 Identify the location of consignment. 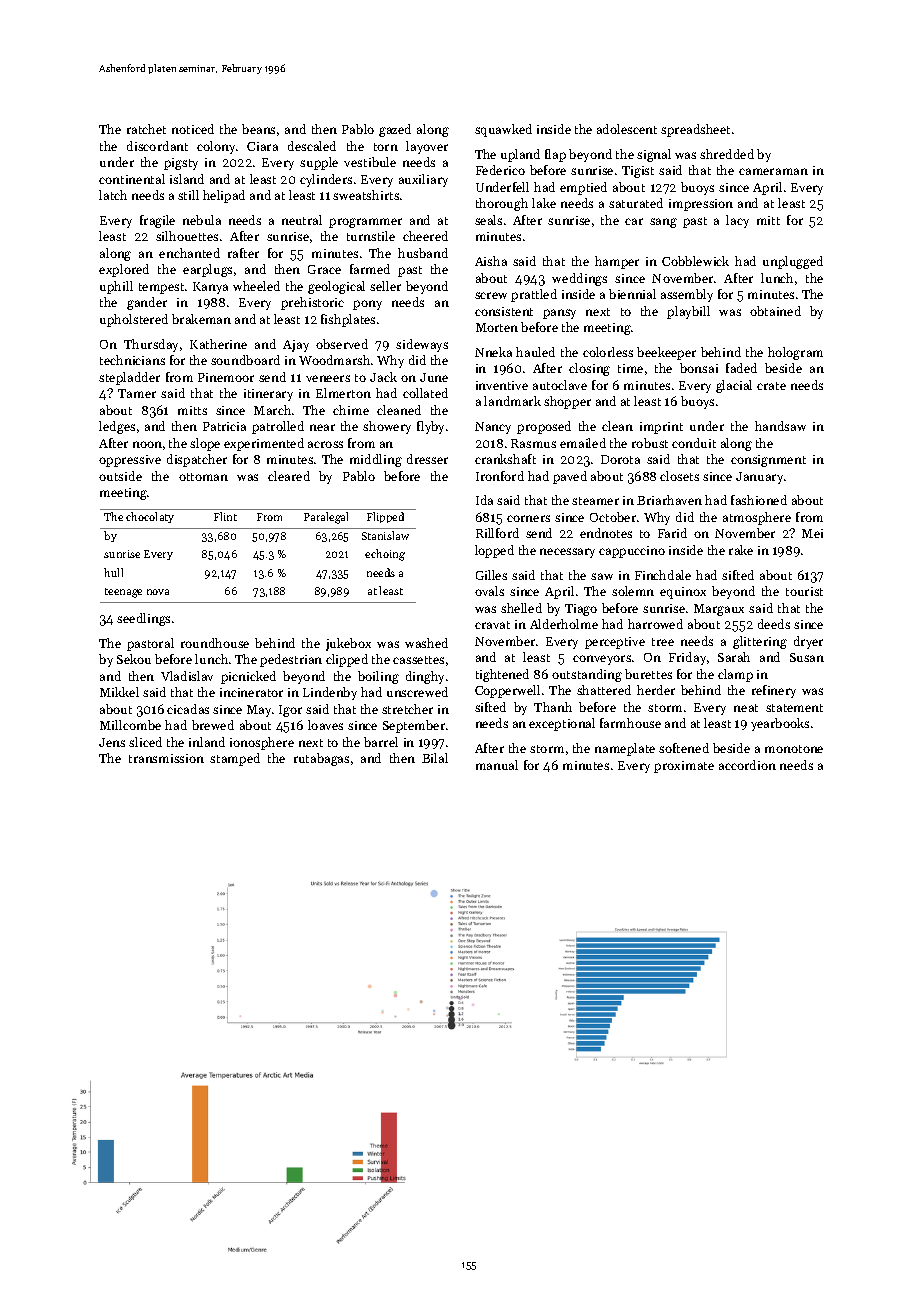
(768, 461).
